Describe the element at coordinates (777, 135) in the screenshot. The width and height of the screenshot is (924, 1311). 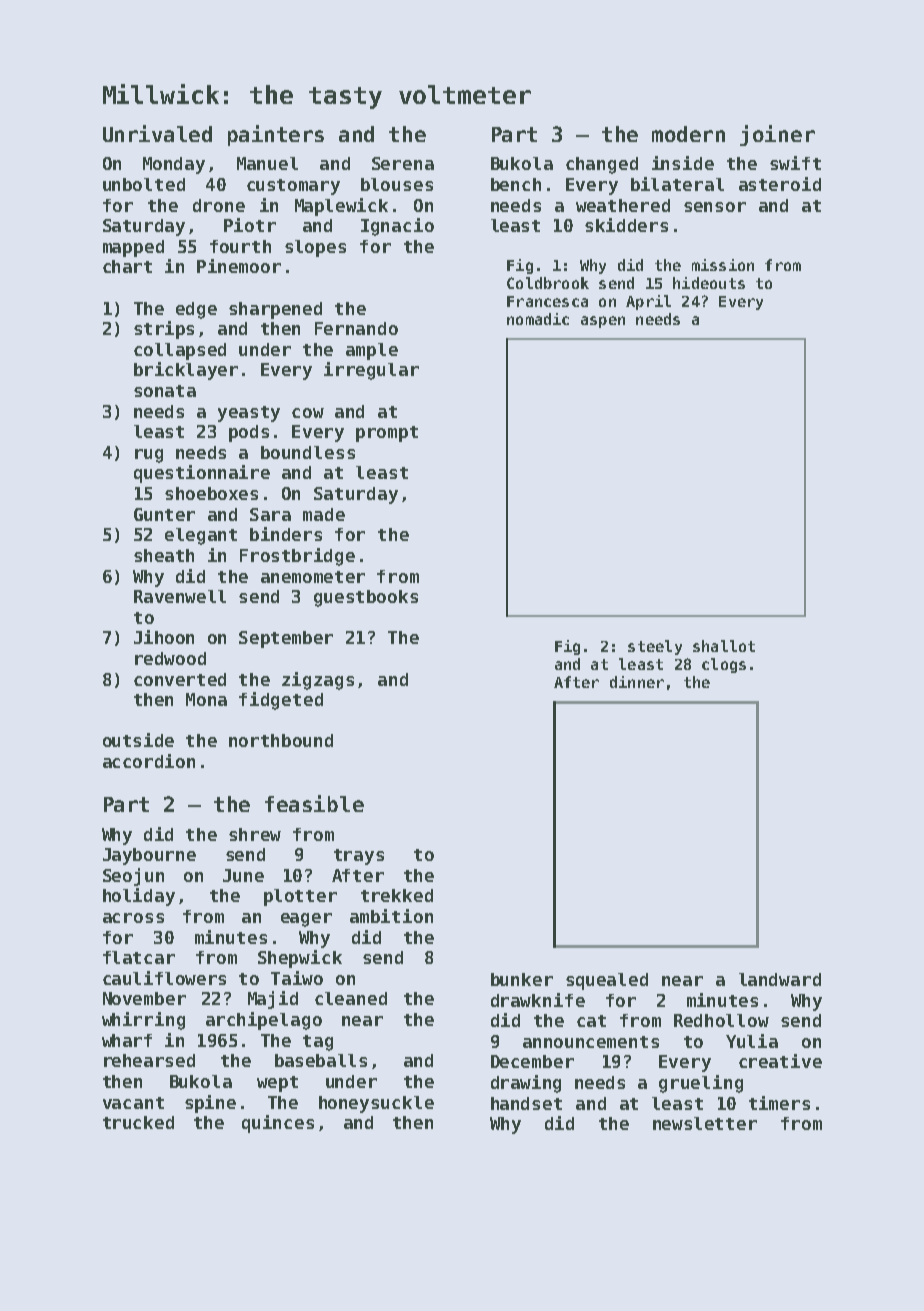
I see `joiner` at that location.
